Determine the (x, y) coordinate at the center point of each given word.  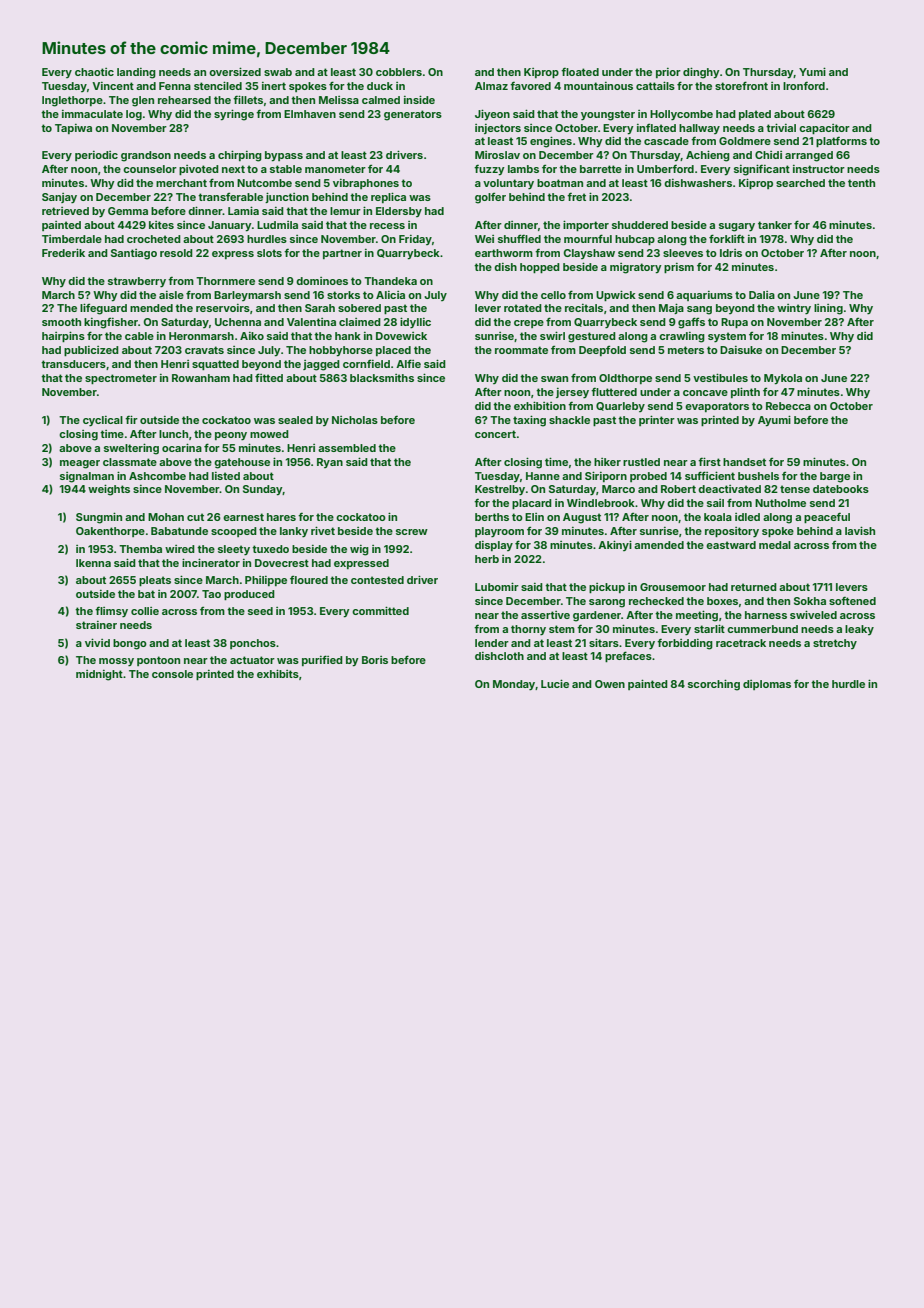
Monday (514, 685)
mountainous (598, 86)
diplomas (767, 685)
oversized (235, 71)
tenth (861, 183)
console (172, 674)
